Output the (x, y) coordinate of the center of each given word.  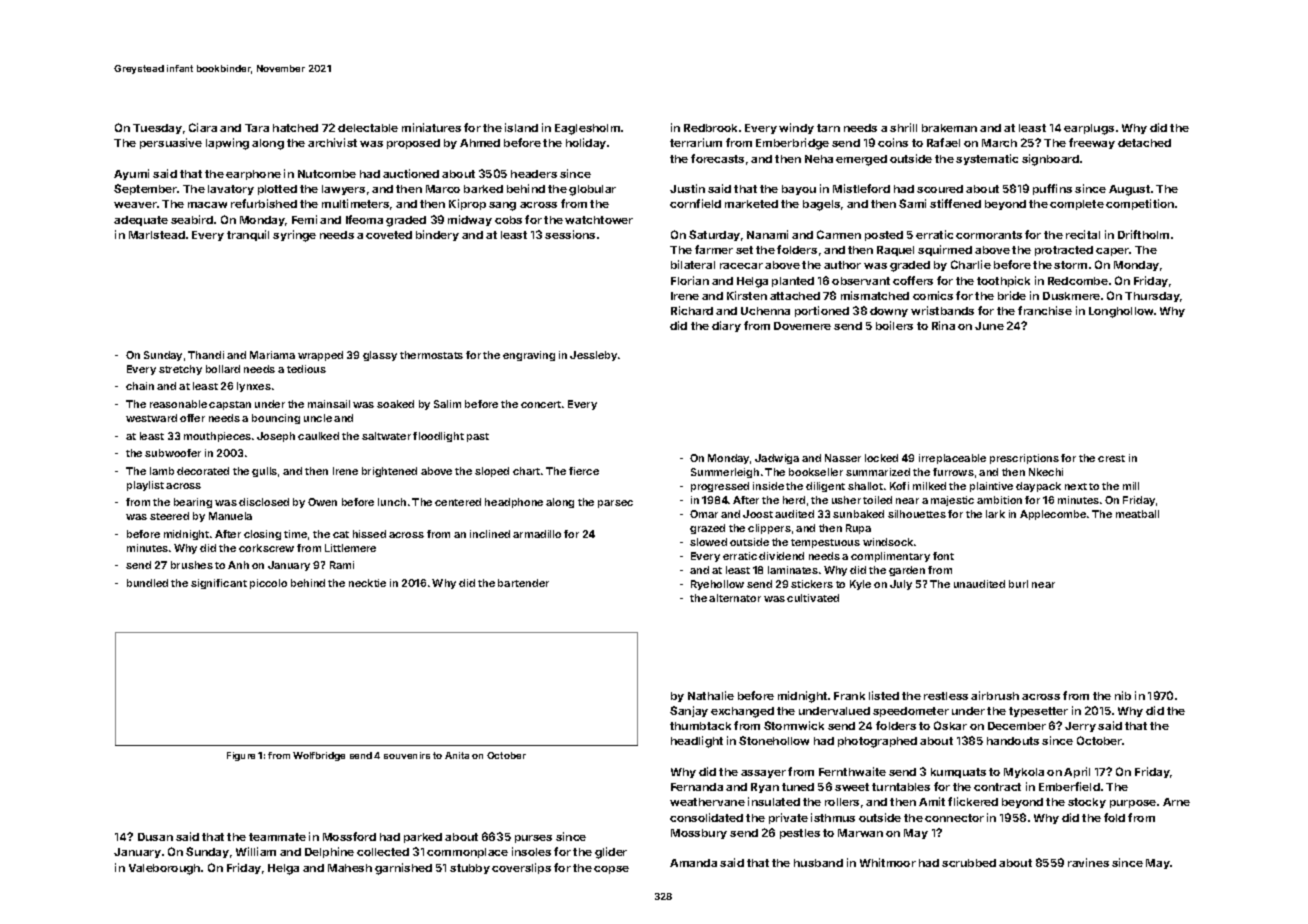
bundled (147, 583)
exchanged (742, 712)
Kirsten (747, 295)
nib (1123, 695)
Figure (241, 756)
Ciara (203, 127)
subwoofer (173, 453)
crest (1111, 458)
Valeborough (164, 869)
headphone (514, 503)
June (989, 326)
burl (1018, 584)
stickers (812, 584)
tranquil (248, 235)
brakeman (949, 128)
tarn (828, 128)
